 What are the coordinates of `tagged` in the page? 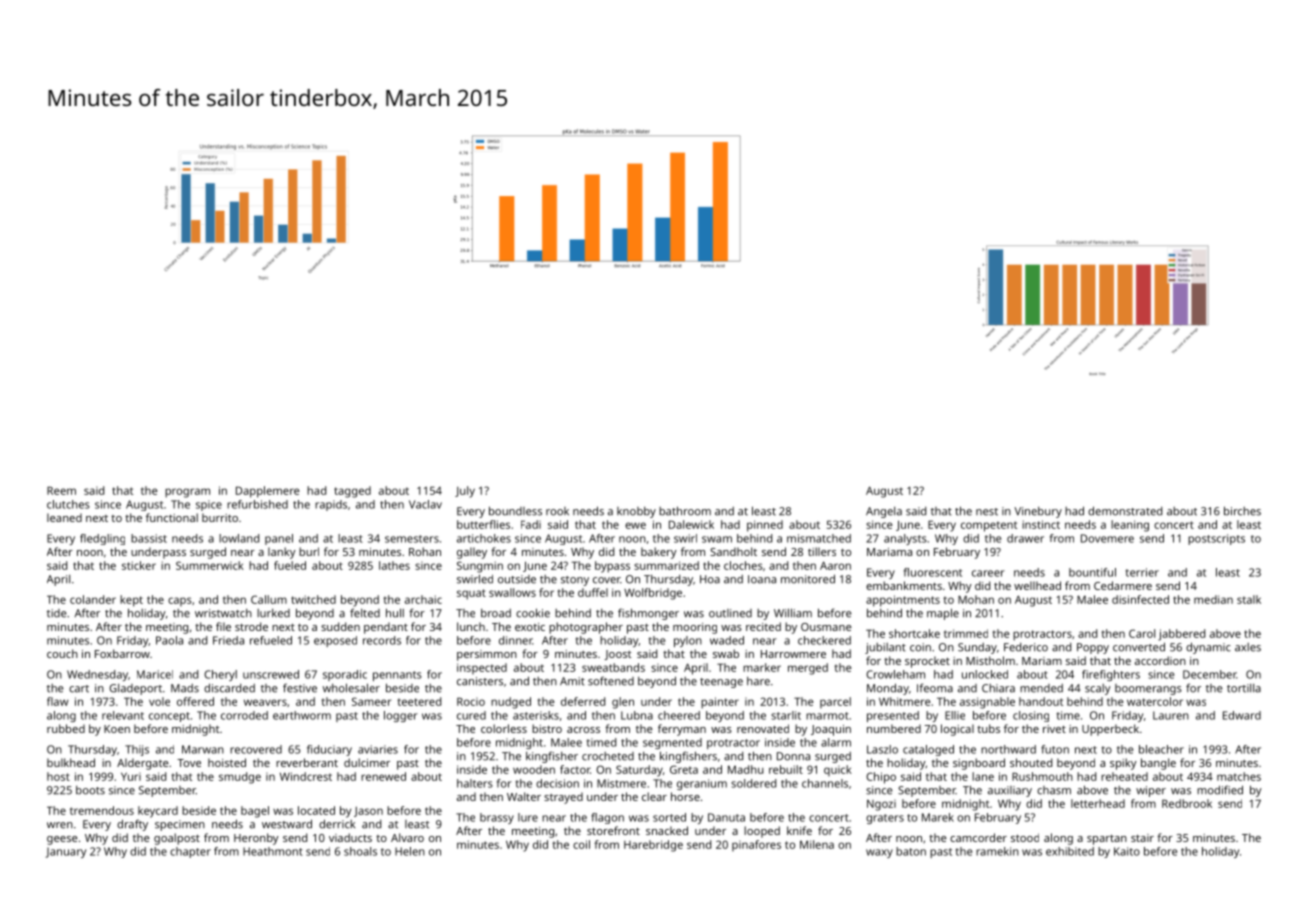 It's located at (352, 492).
